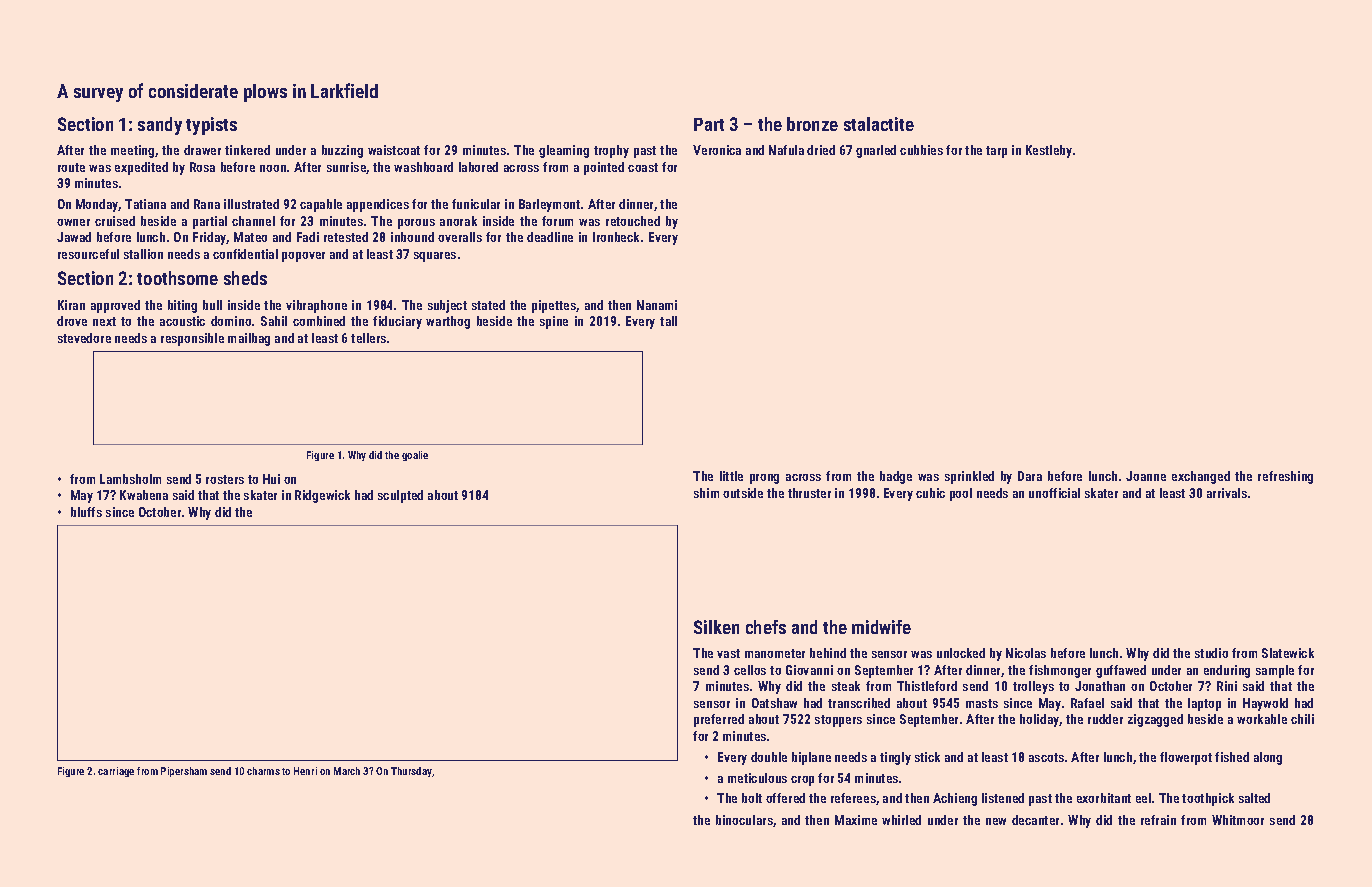 Image resolution: width=1372 pixels, height=887 pixels. Describe the element at coordinates (633, 221) in the image. I see `retouched` at that location.
